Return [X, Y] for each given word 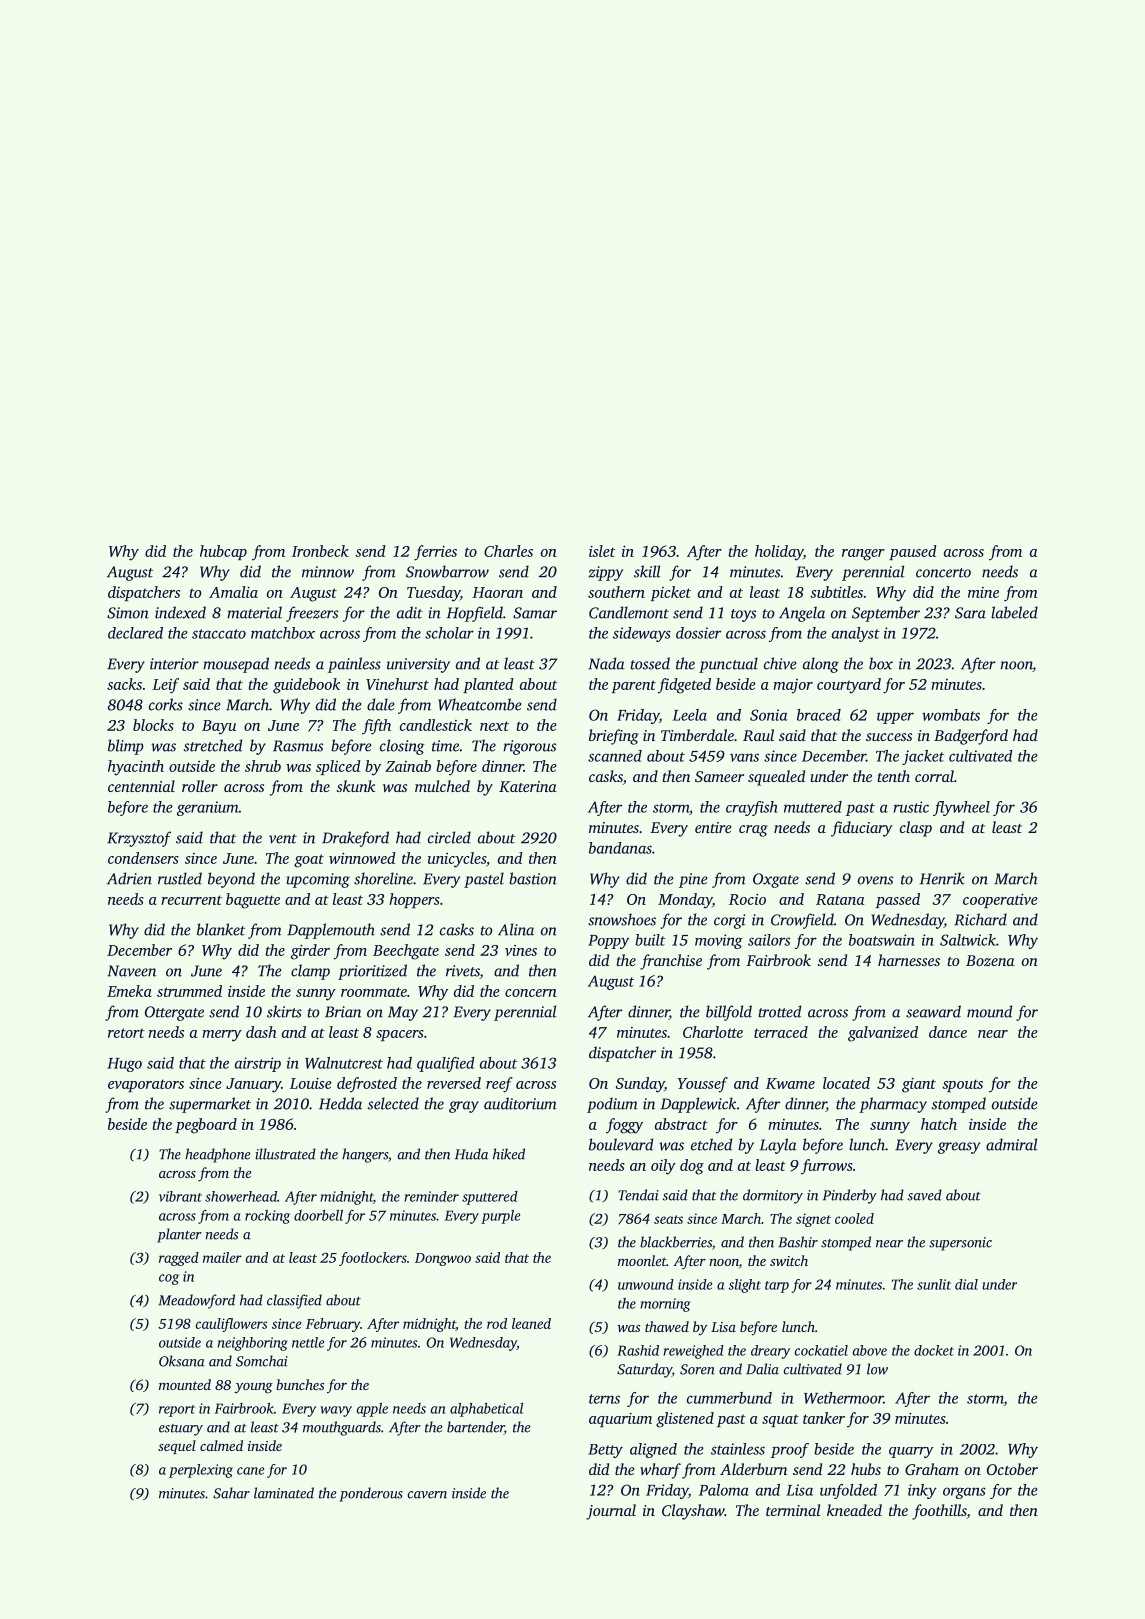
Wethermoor [844, 1398]
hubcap [223, 552]
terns [604, 1399]
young [253, 1388]
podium [612, 1105]
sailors [769, 940]
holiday [779, 553]
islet [602, 551]
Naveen [131, 971]
